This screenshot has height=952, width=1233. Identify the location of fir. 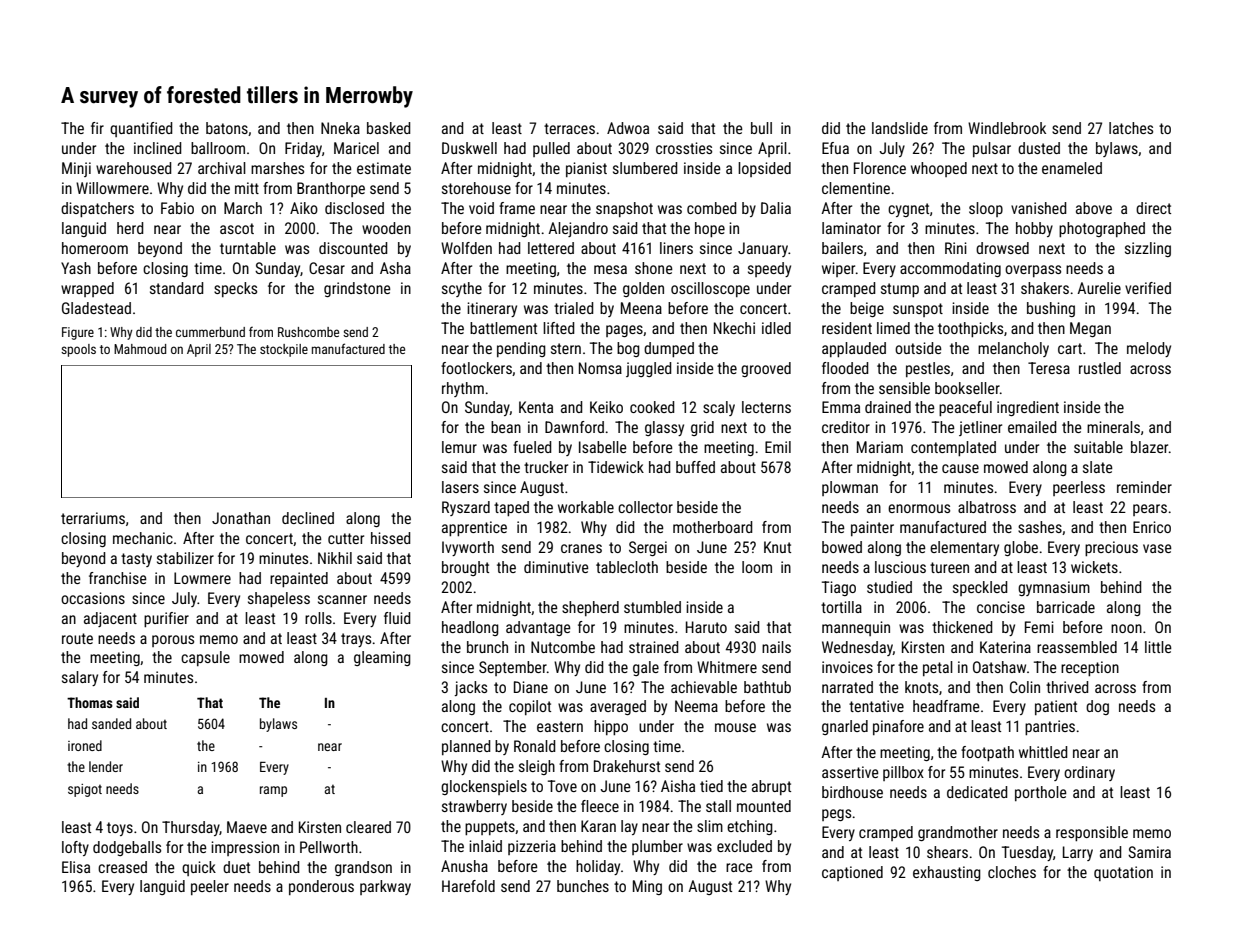
(97, 128).
